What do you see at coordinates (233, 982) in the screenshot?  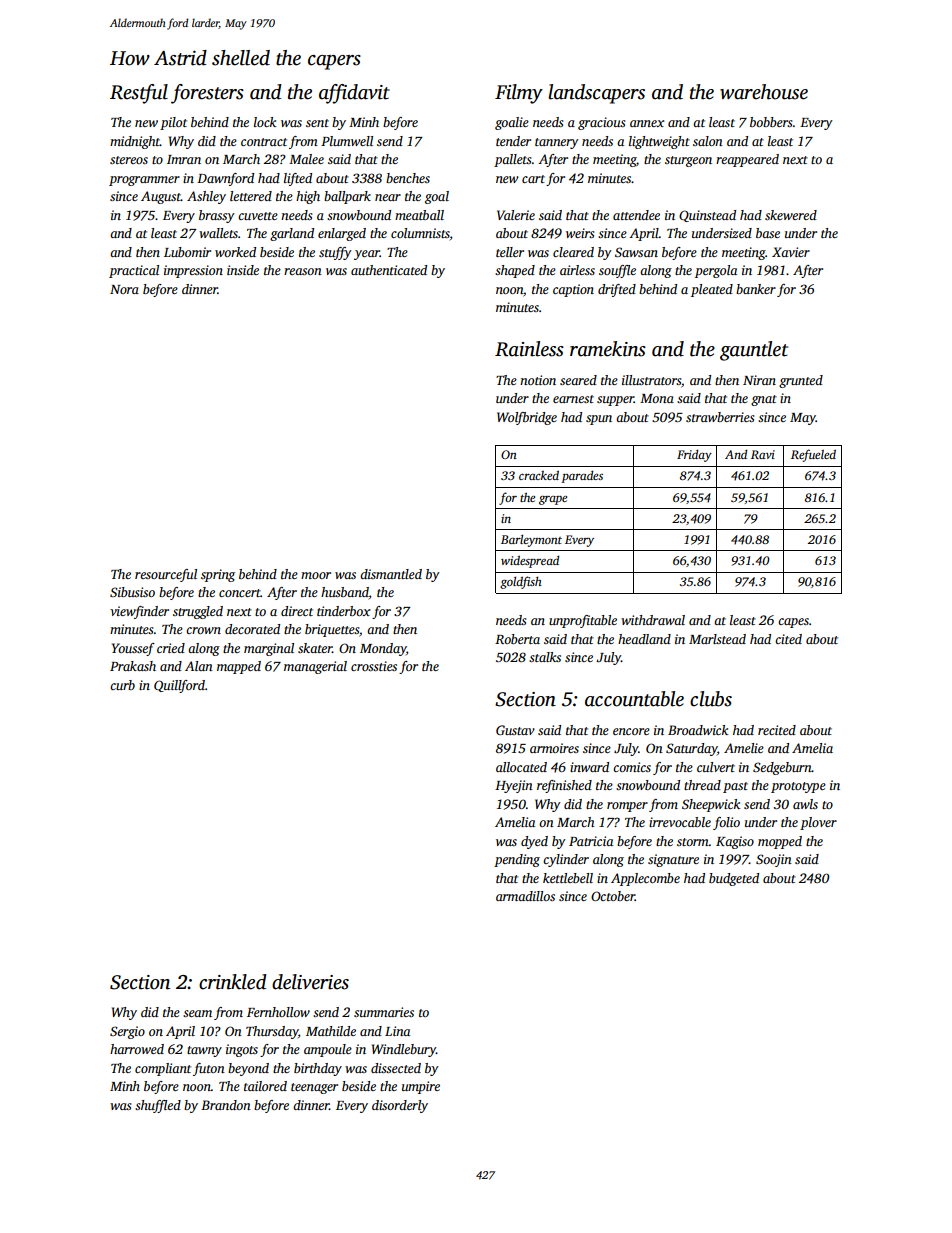 I see `crinkled` at bounding box center [233, 982].
